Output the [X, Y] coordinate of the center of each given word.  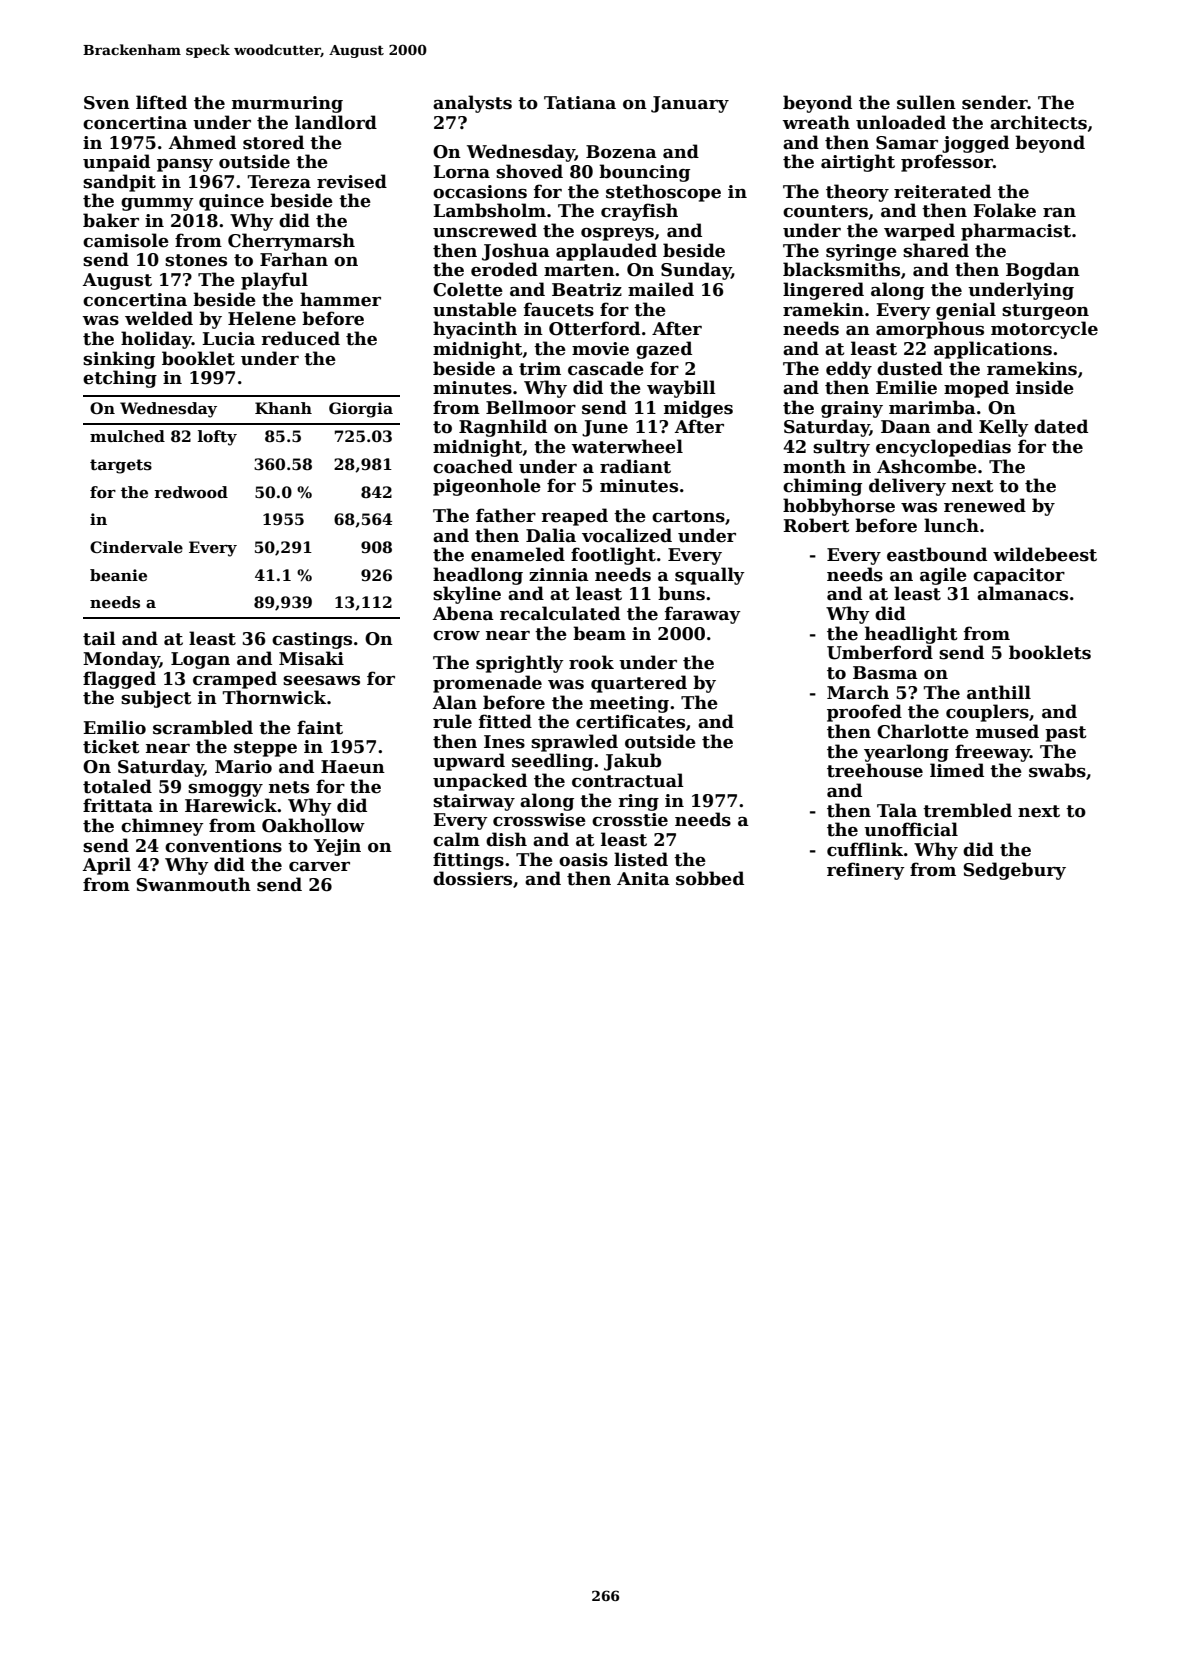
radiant [635, 466]
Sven [107, 103]
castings [312, 640]
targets [121, 466]
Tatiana [580, 103]
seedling [552, 762]
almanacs [1022, 593]
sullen [926, 102]
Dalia [551, 535]
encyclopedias [943, 448]
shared [936, 250]
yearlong [906, 753]
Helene [262, 318]
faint [320, 727]
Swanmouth [193, 884]
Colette [468, 289]
